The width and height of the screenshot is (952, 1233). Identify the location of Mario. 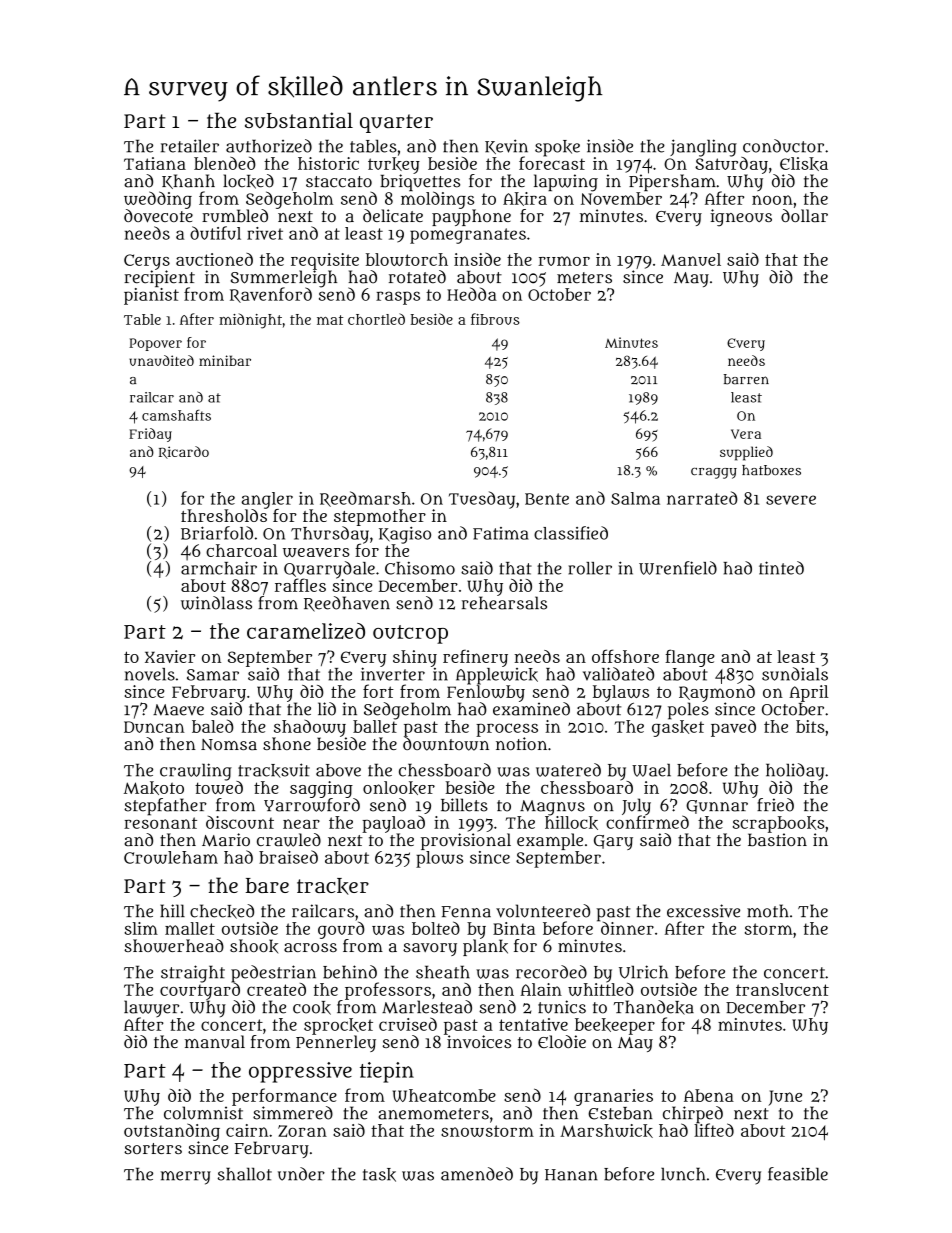
(226, 840).
